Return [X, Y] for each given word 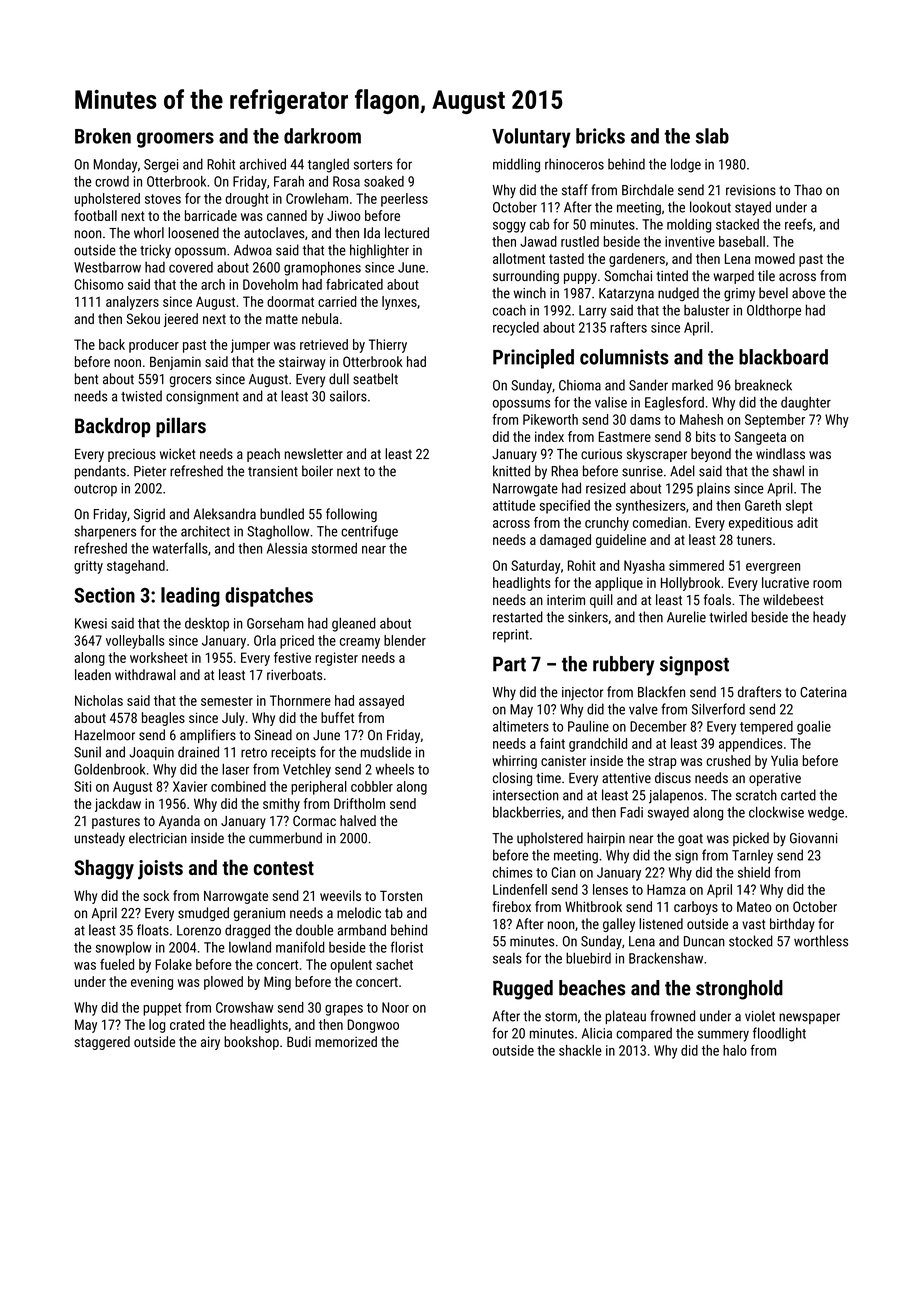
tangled [328, 165]
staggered [102, 1043]
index [549, 436]
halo [735, 1050]
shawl [788, 471]
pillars [181, 427]
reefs [799, 224]
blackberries [527, 812]
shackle [580, 1050]
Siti [82, 786]
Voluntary [531, 138]
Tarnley [752, 857]
